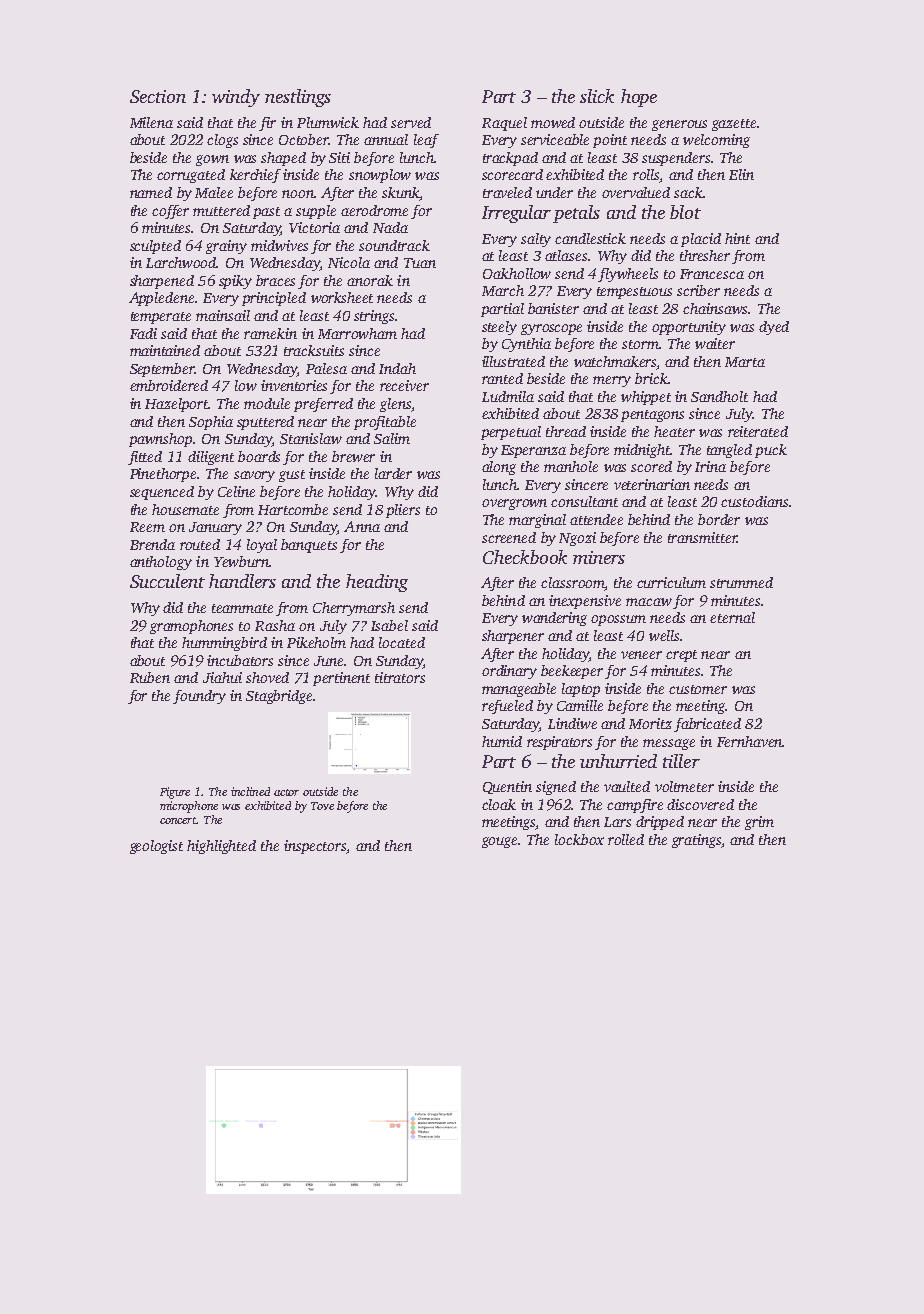 Image resolution: width=924 pixels, height=1314 pixels. What do you see at coordinates (698, 689) in the screenshot?
I see `customer` at bounding box center [698, 689].
